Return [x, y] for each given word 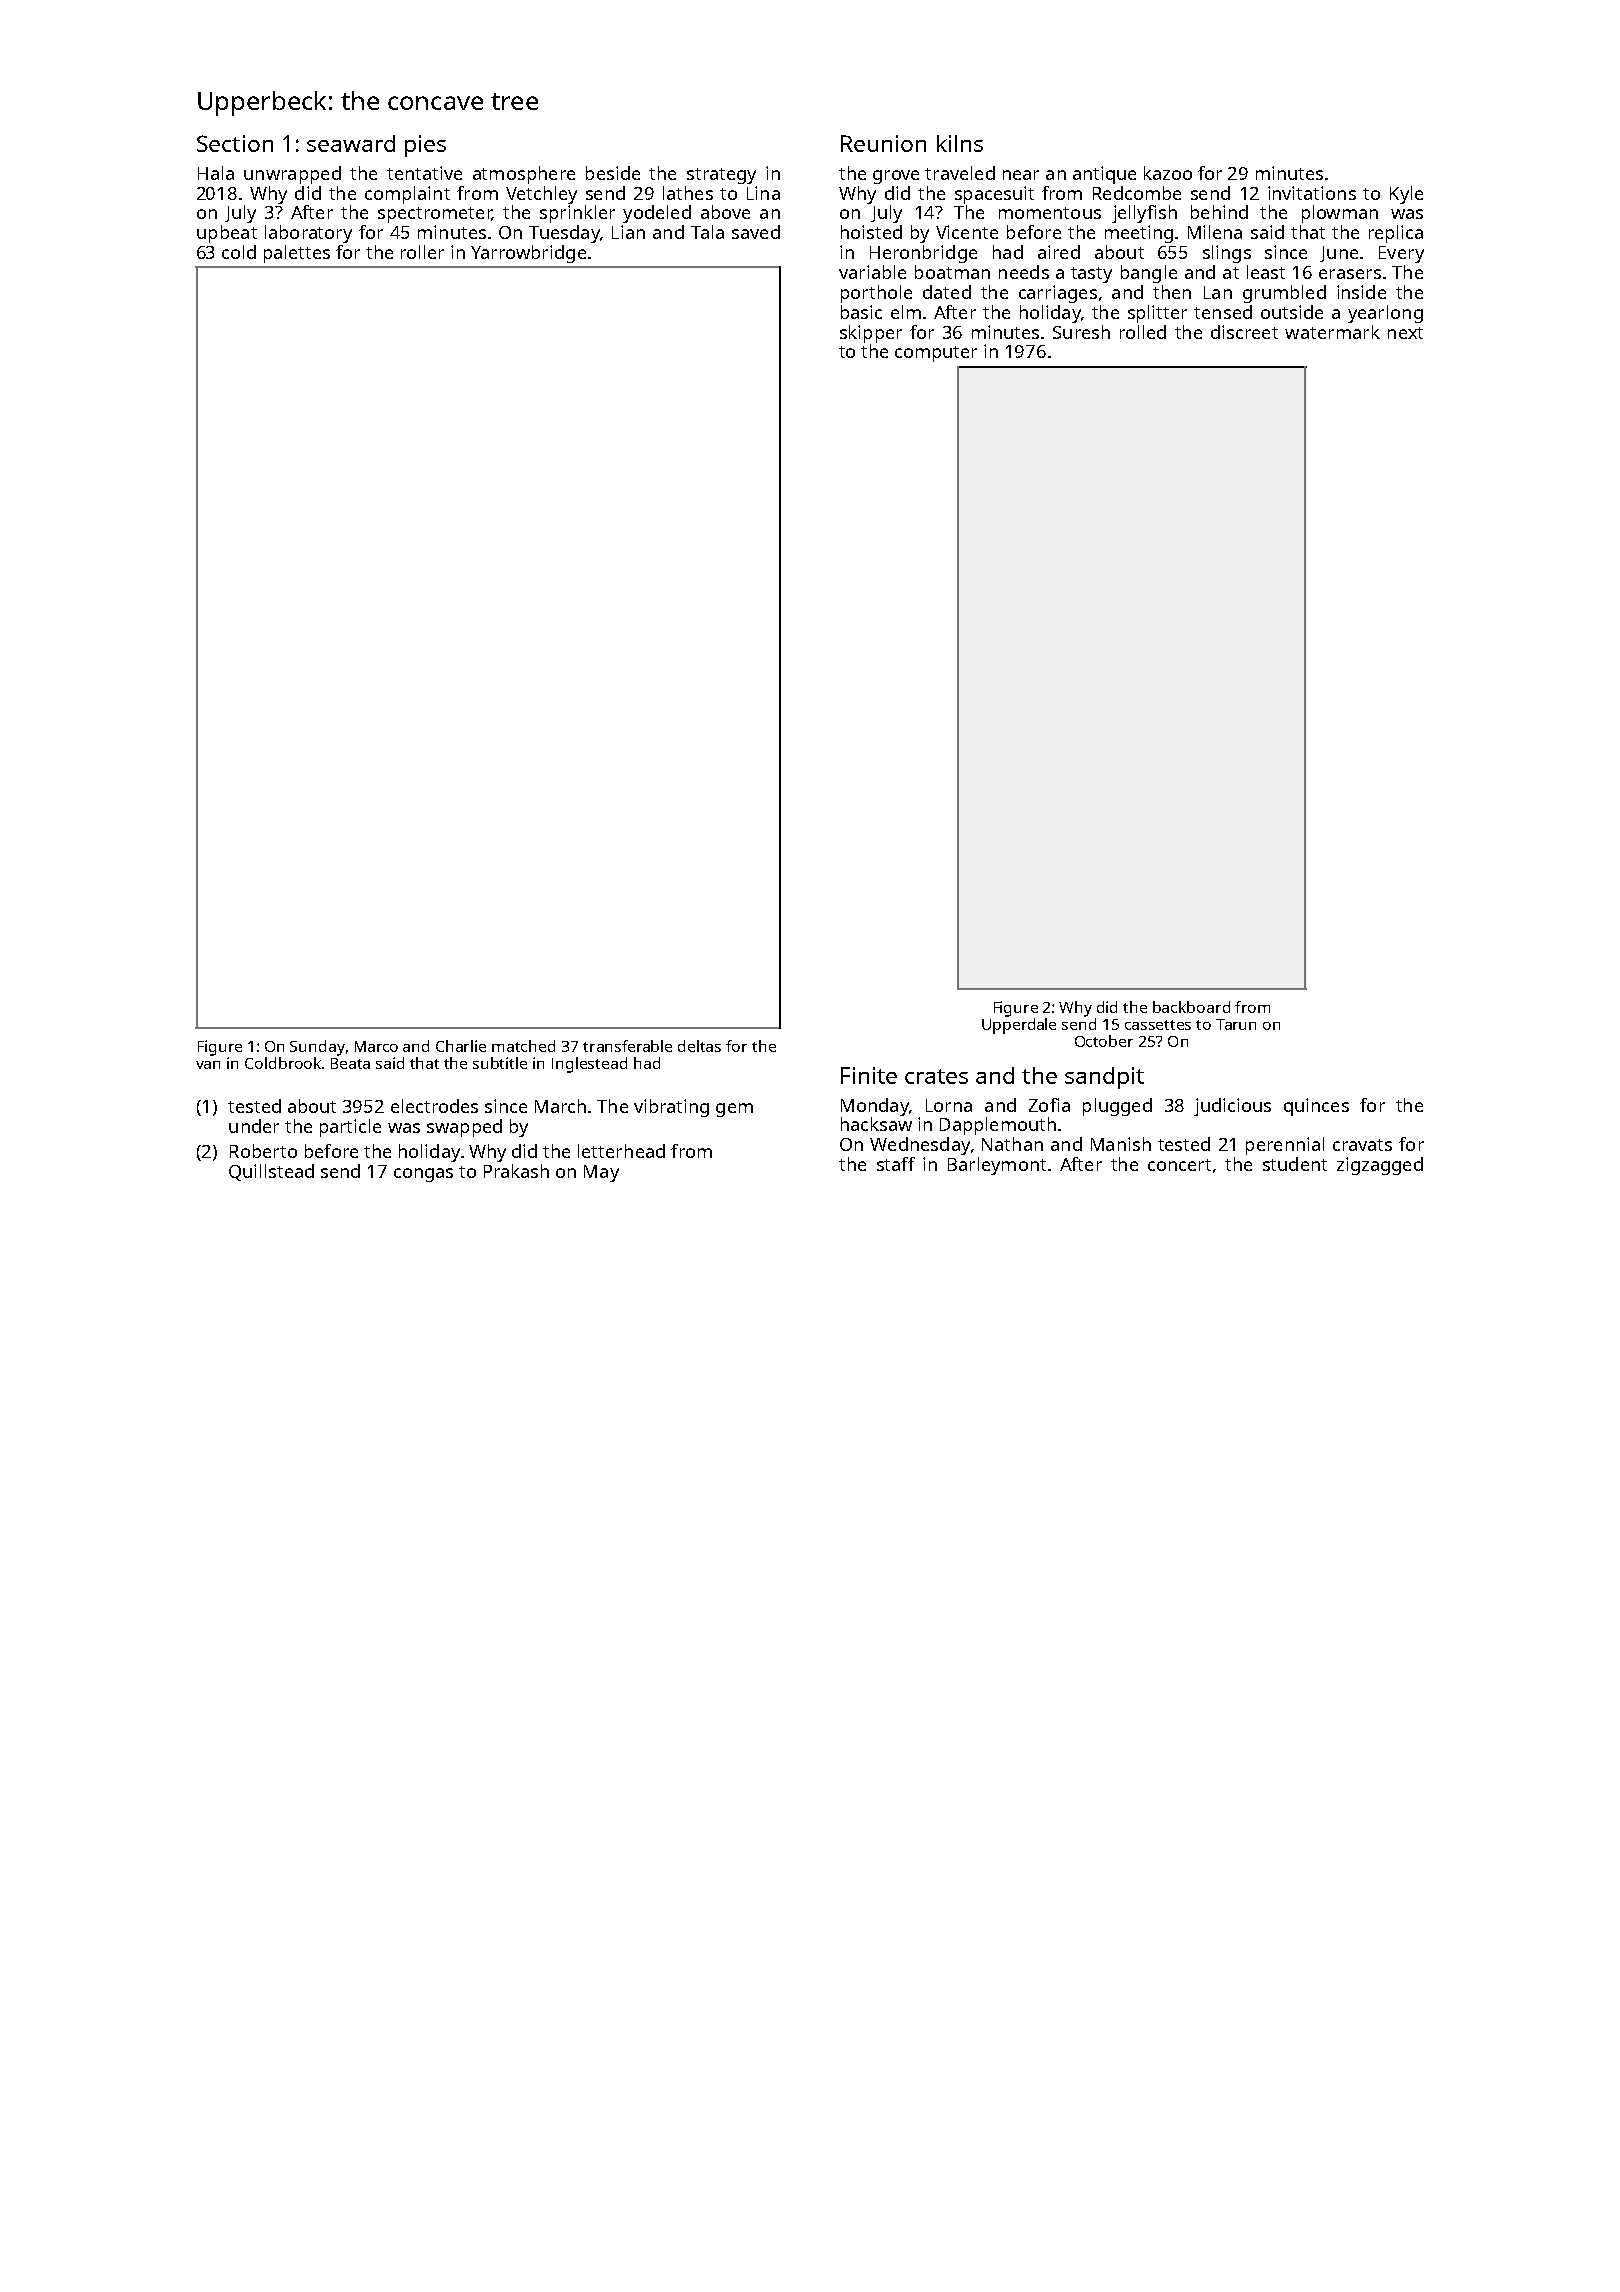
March [560, 1106]
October [1104, 1041]
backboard [1191, 1007]
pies [425, 146]
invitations [1312, 193]
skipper [871, 334]
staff [896, 1164]
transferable [627, 1046]
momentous [1050, 213]
